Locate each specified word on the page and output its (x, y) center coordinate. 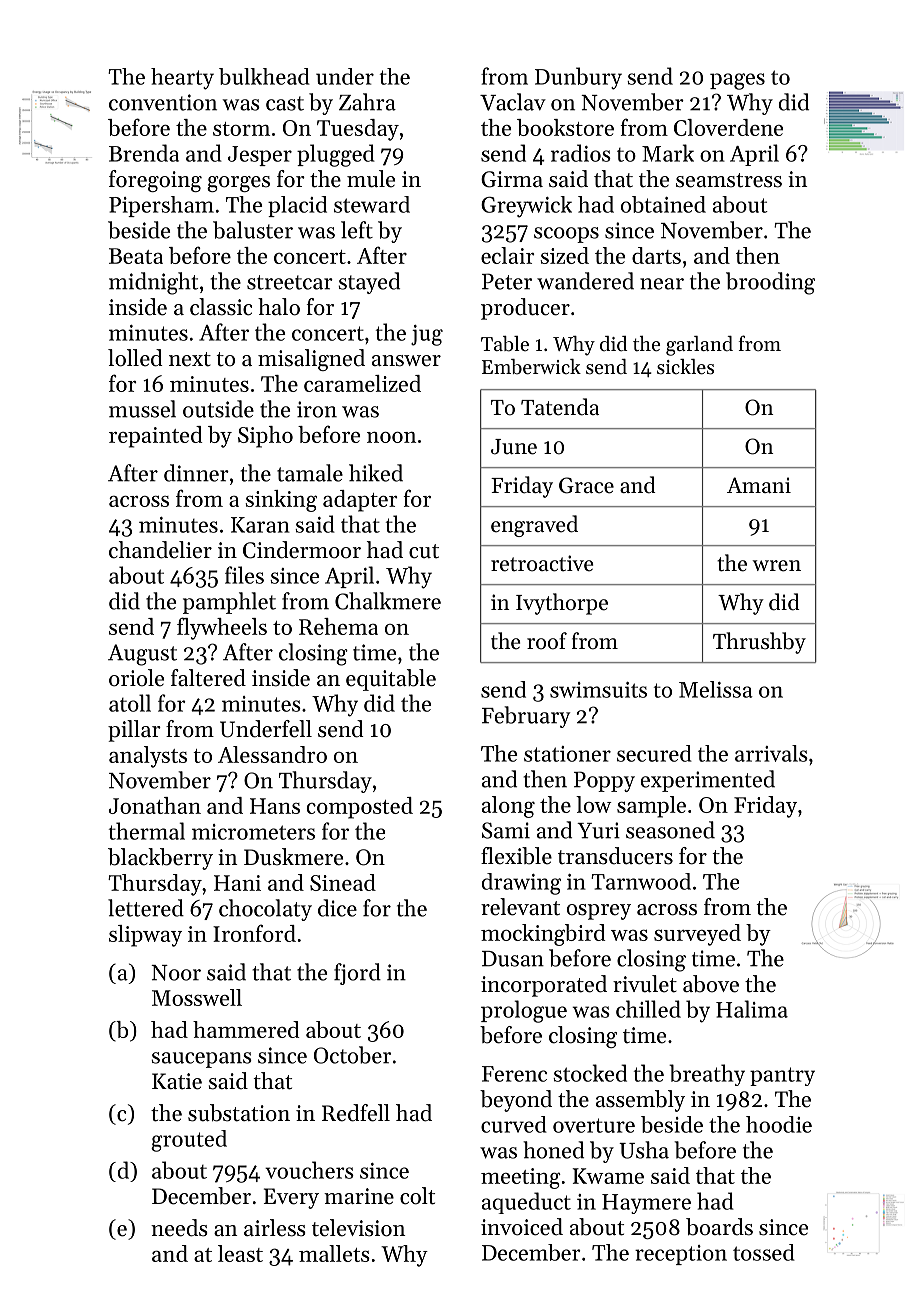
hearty (182, 79)
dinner (196, 473)
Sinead (343, 882)
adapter (360, 501)
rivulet (645, 984)
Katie (177, 1081)
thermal (147, 831)
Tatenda (560, 407)
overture (594, 1125)
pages (737, 81)
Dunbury (578, 78)
